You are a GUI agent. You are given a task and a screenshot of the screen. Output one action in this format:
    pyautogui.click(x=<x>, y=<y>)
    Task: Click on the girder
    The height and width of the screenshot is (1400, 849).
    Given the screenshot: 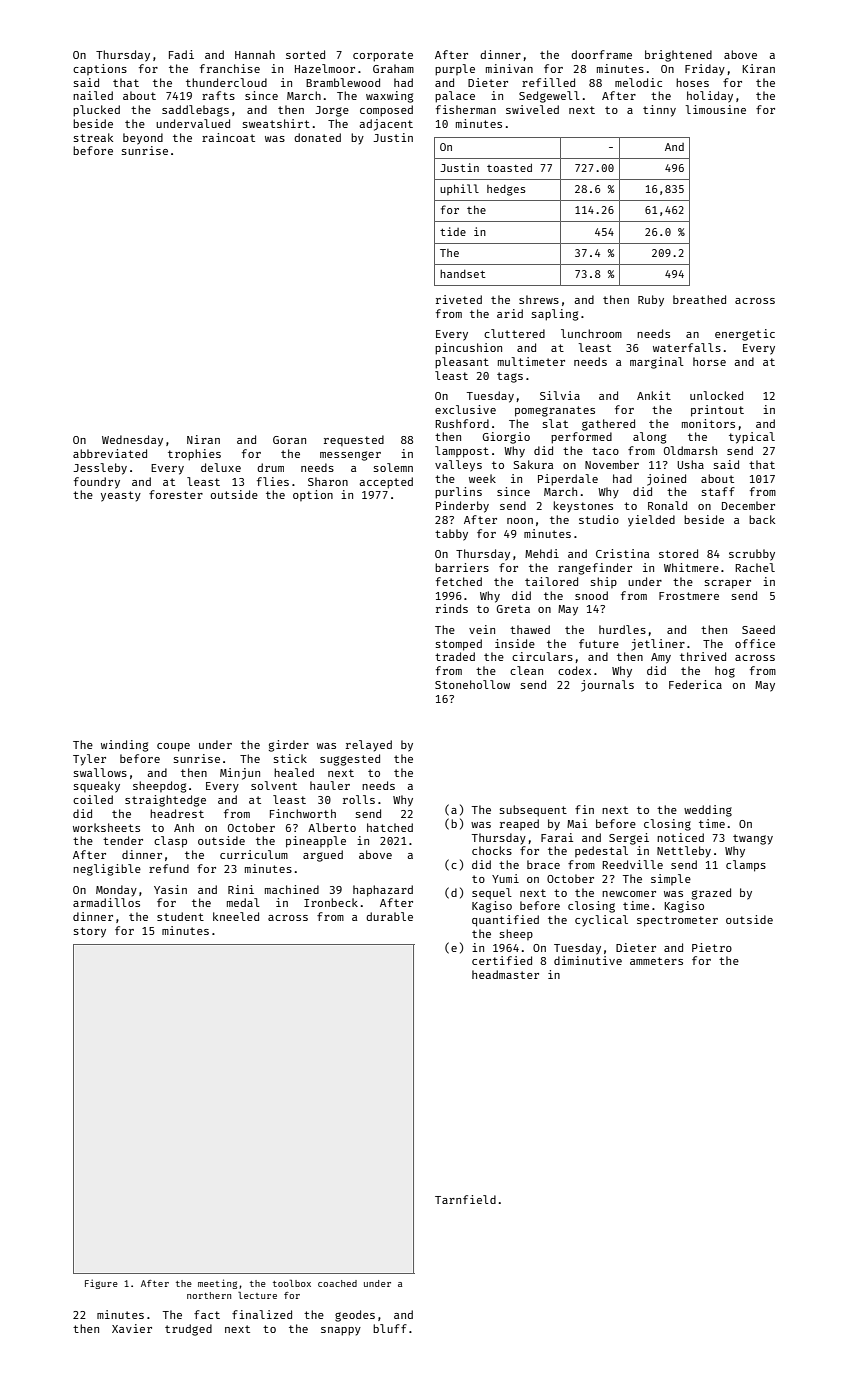 What is the action you would take?
    pyautogui.click(x=289, y=746)
